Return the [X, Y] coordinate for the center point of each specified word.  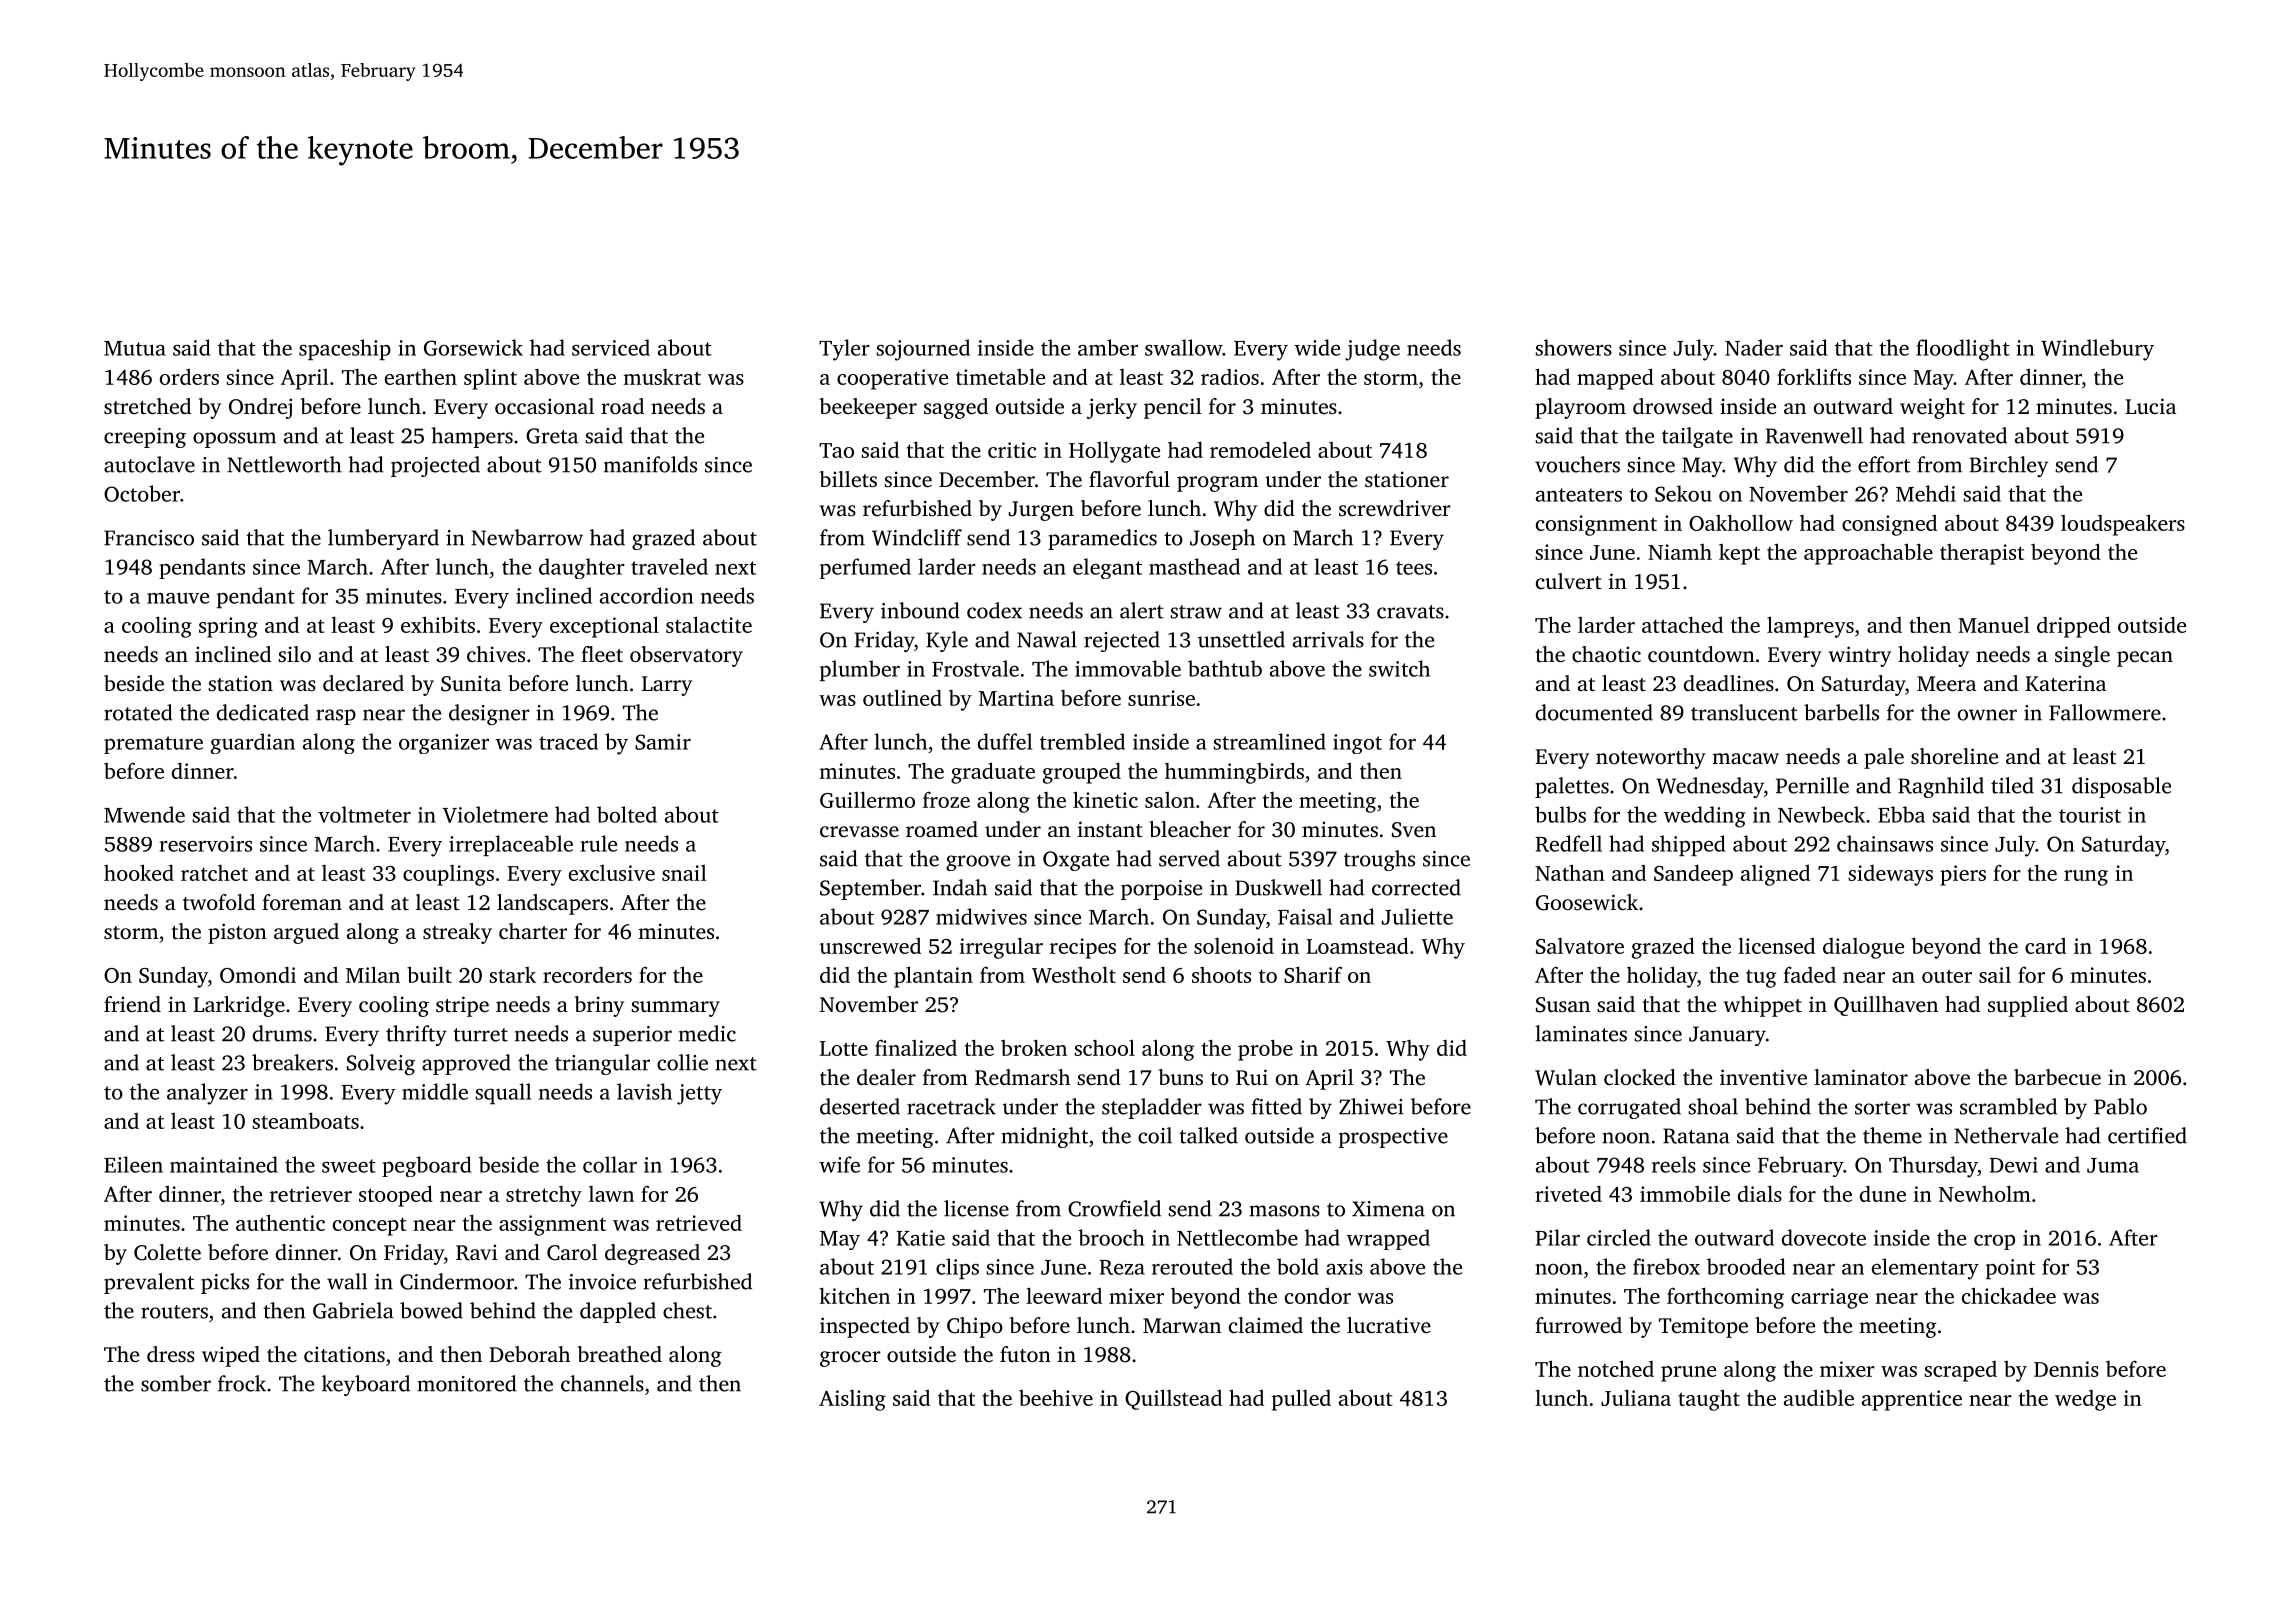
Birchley [2009, 466]
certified [2147, 1135]
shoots [1221, 975]
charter [533, 931]
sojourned [923, 350]
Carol [572, 1252]
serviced [611, 347]
